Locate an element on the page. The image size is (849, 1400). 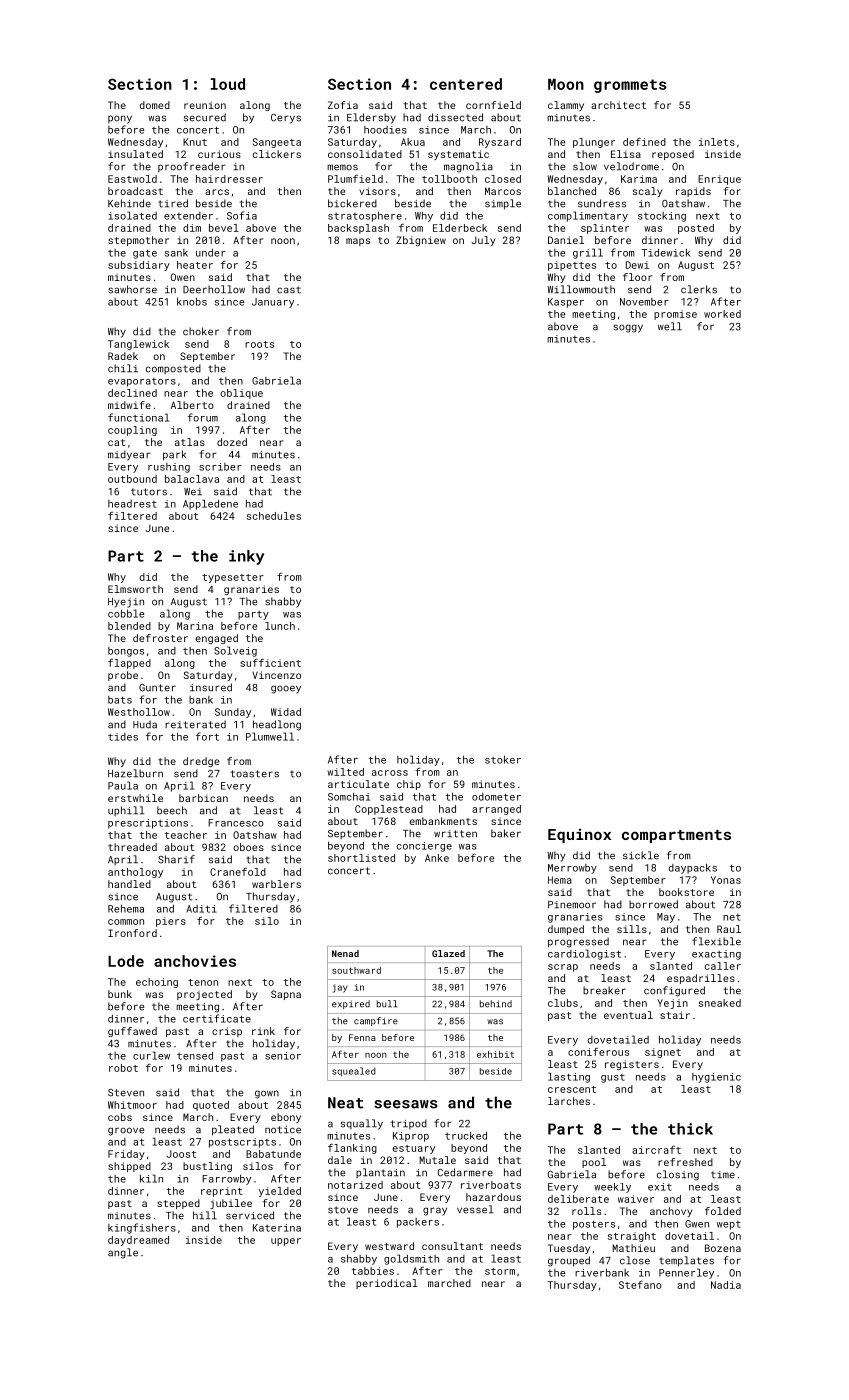
centered is located at coordinates (466, 84).
